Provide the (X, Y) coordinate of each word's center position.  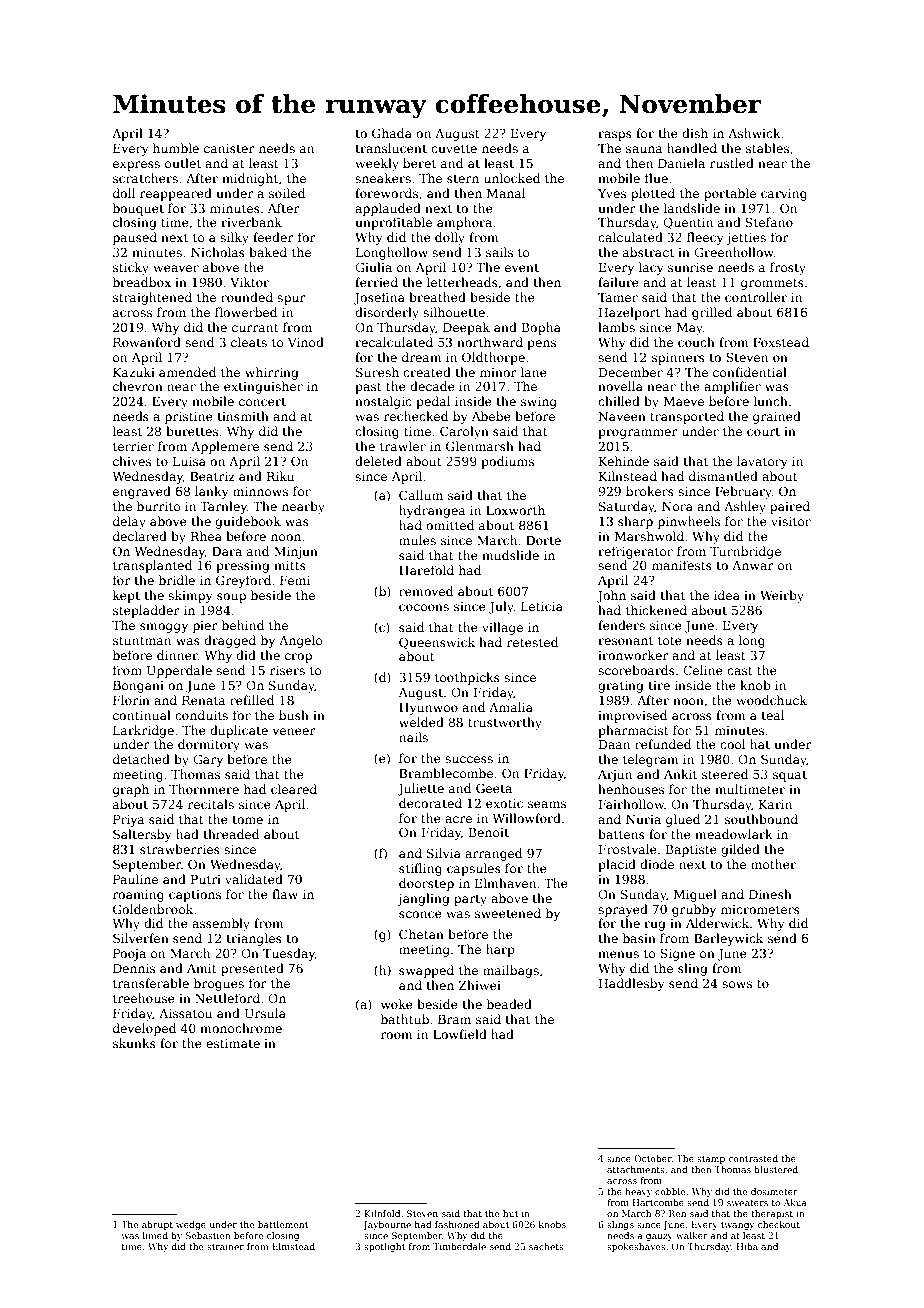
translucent (391, 148)
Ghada (392, 133)
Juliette (420, 789)
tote (670, 640)
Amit (202, 968)
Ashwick (754, 133)
